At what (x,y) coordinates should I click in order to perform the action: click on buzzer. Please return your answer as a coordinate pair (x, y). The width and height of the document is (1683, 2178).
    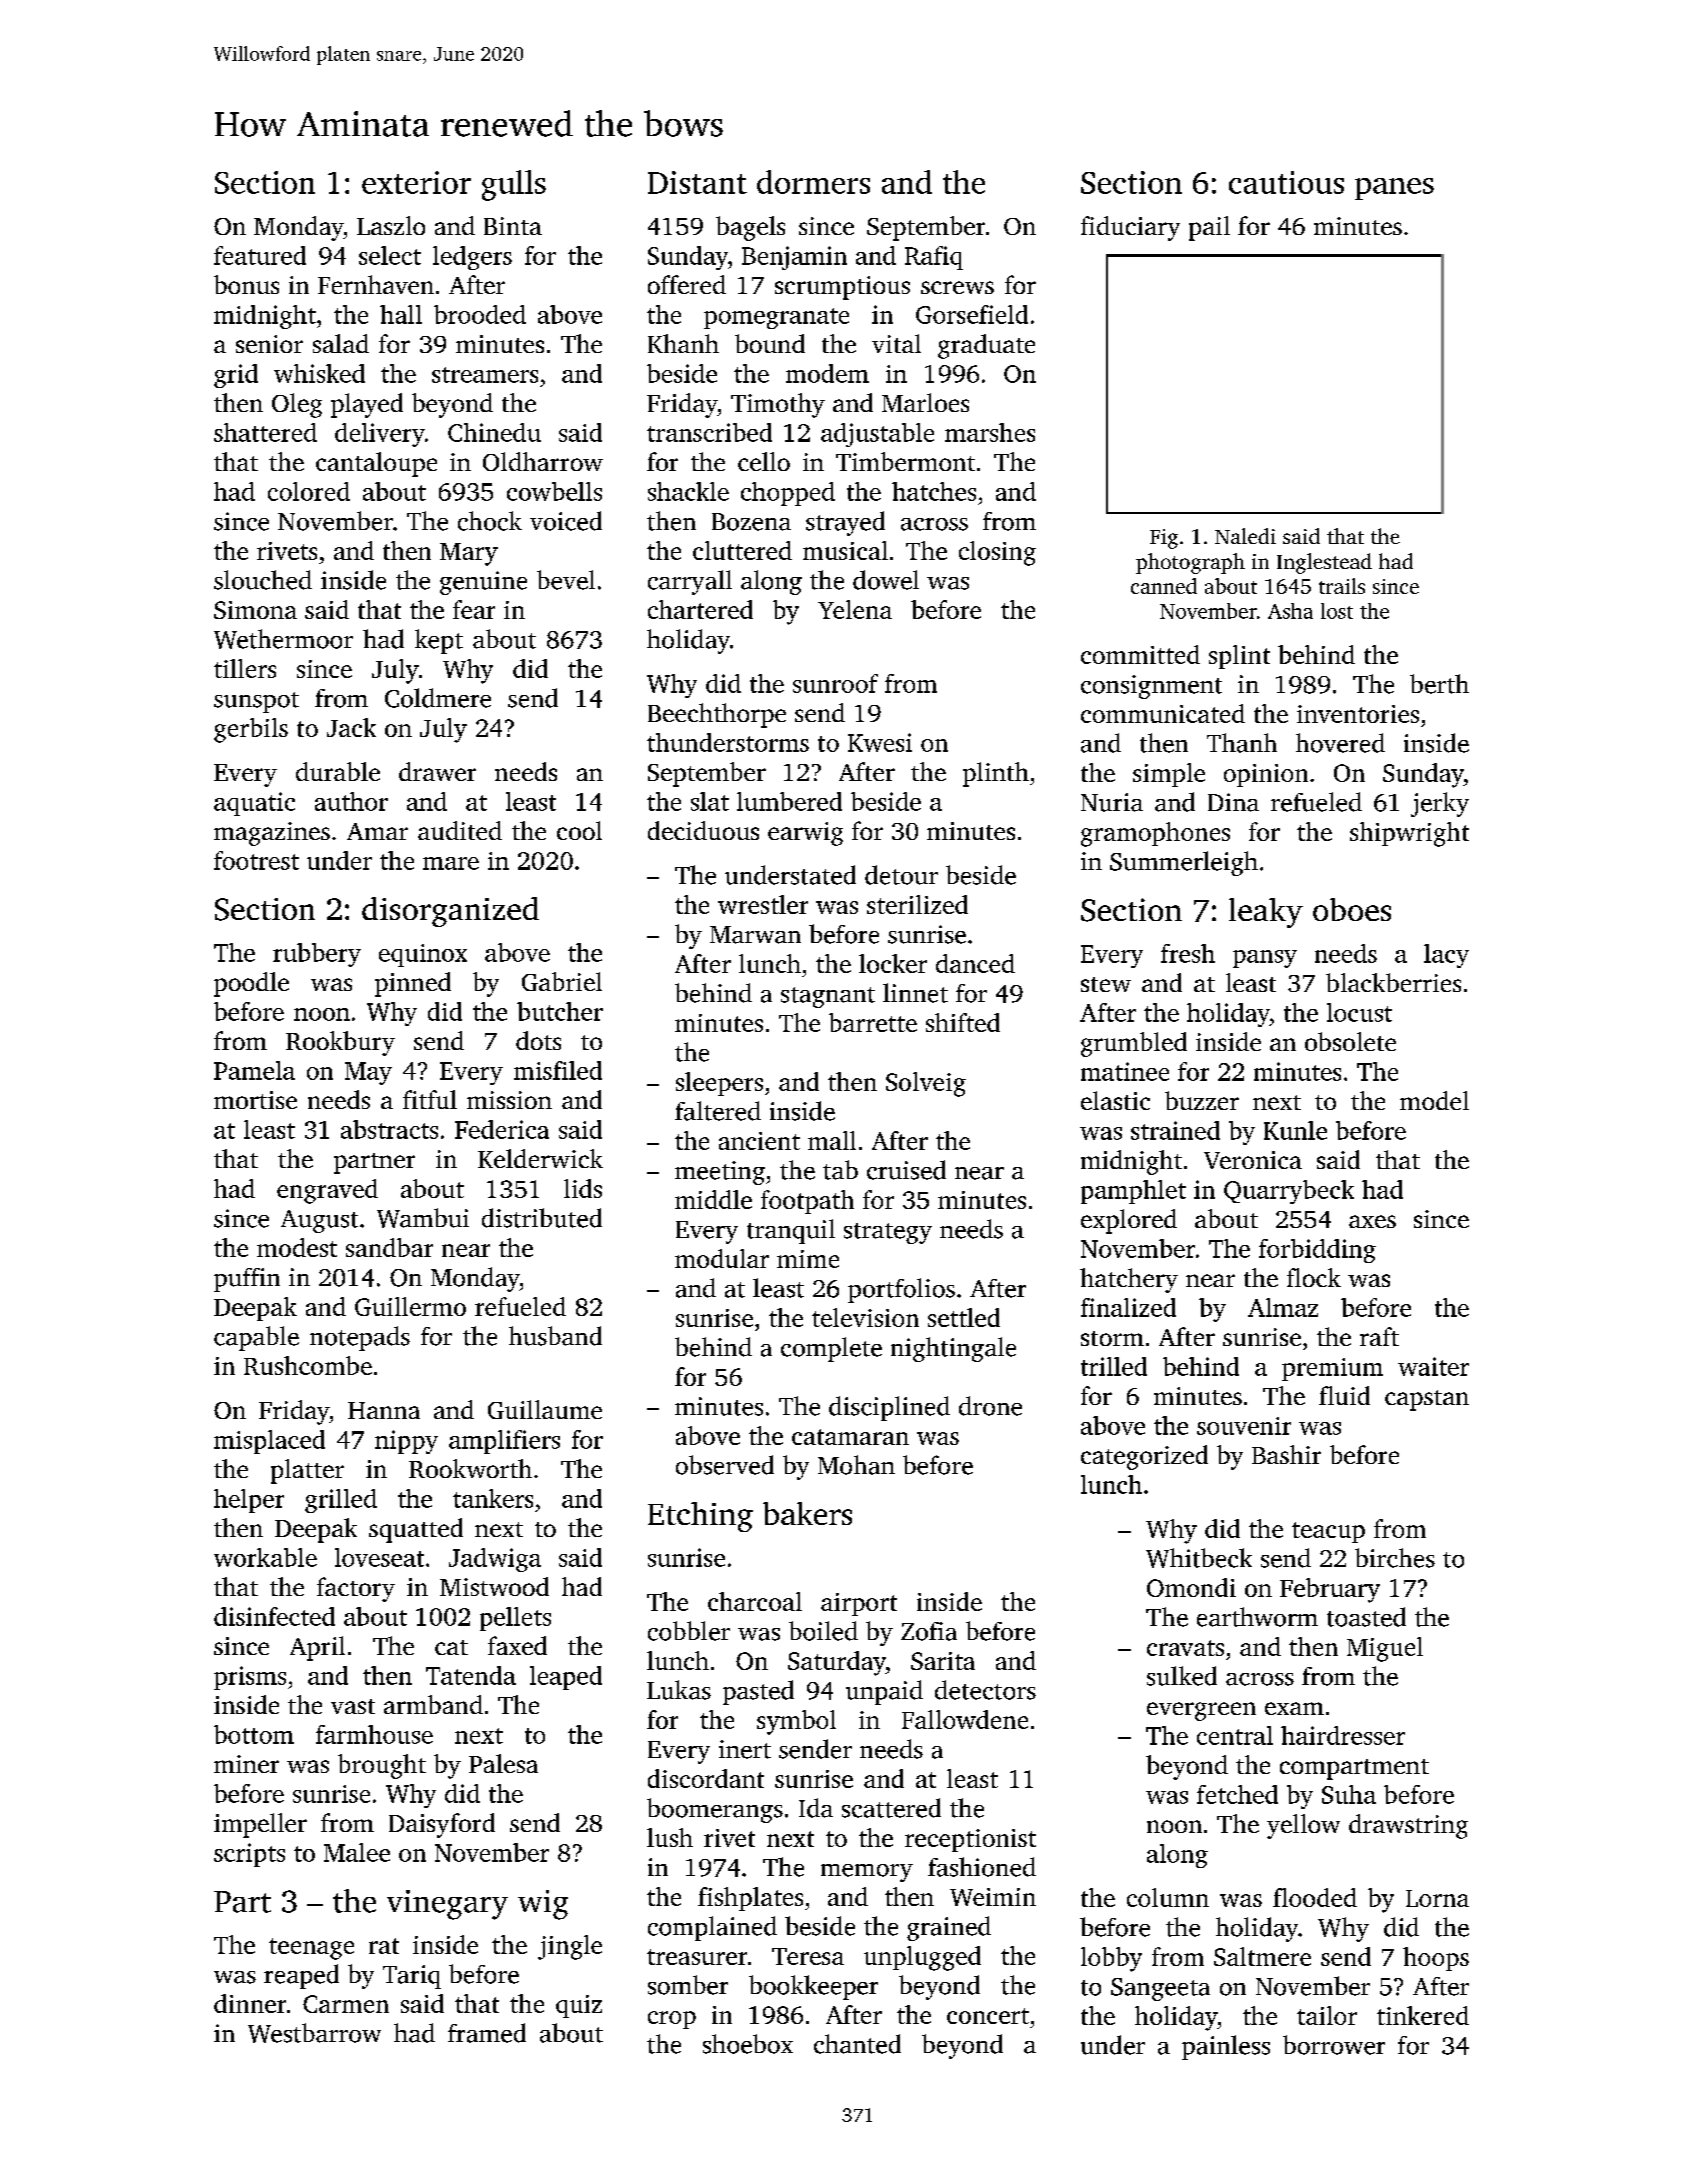
    Looking at the image, I should click on (1202, 1100).
